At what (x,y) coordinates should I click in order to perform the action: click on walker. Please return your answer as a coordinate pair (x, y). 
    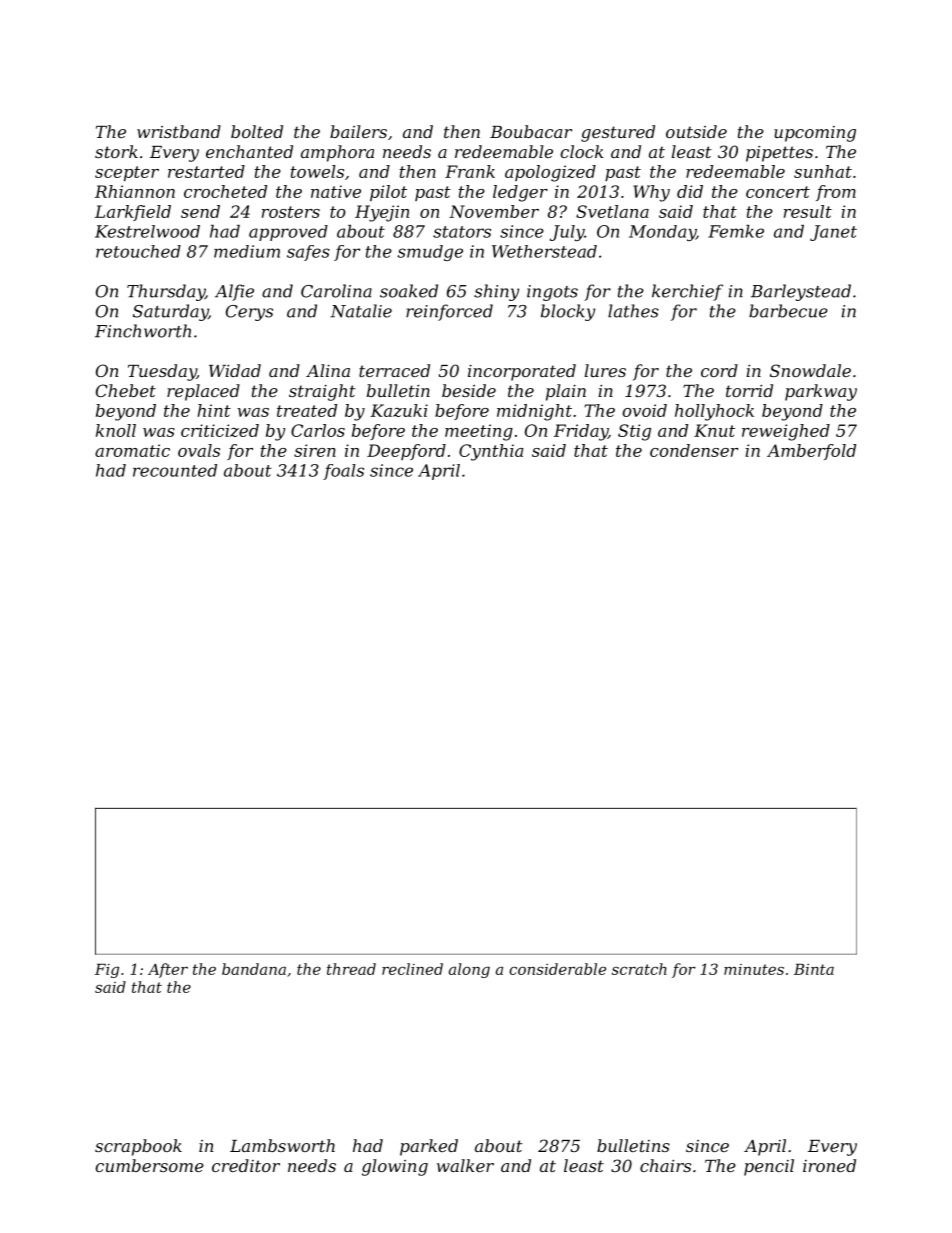
    Looking at the image, I should click on (465, 1165).
